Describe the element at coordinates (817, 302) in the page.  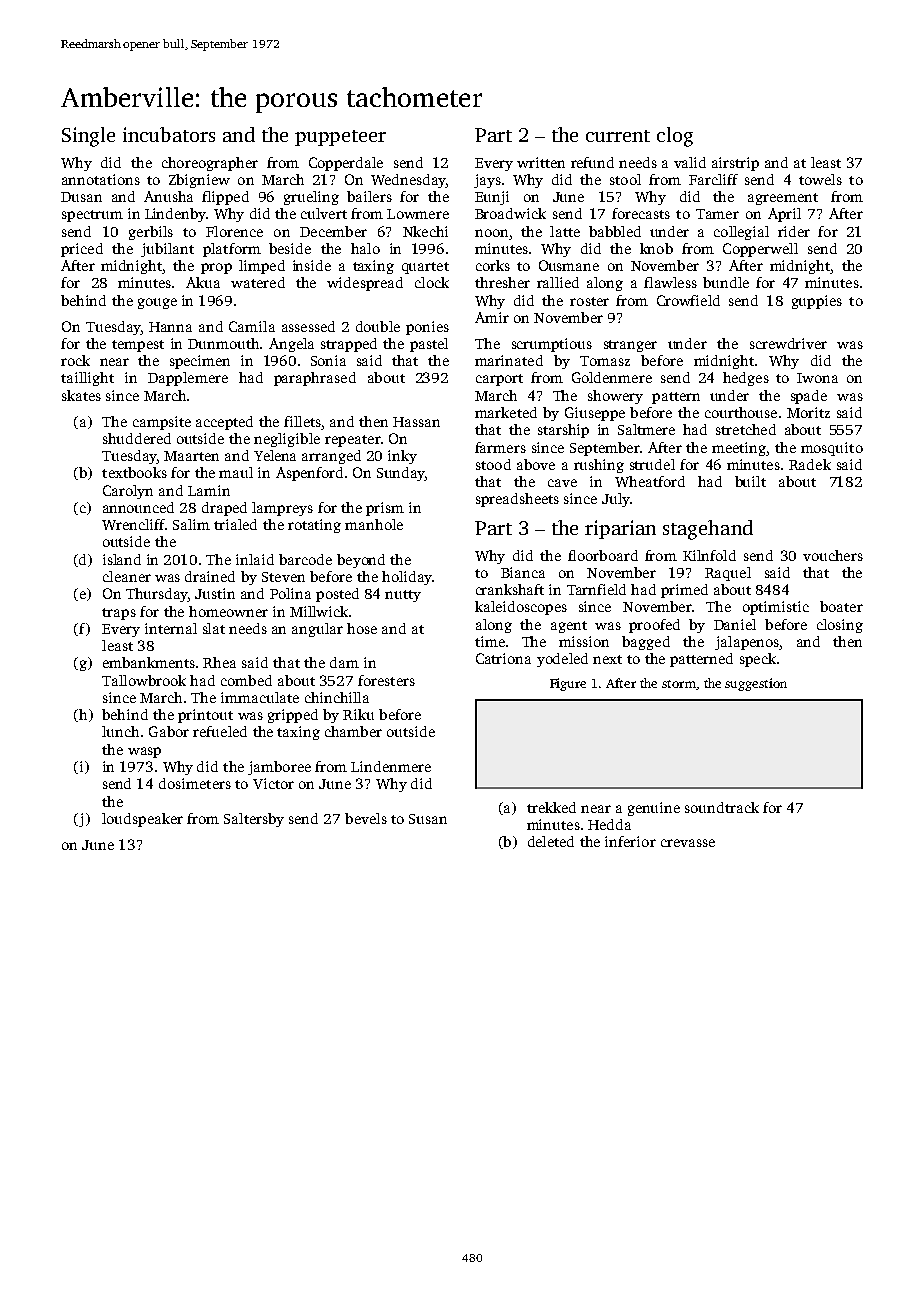
I see `guppies` at that location.
